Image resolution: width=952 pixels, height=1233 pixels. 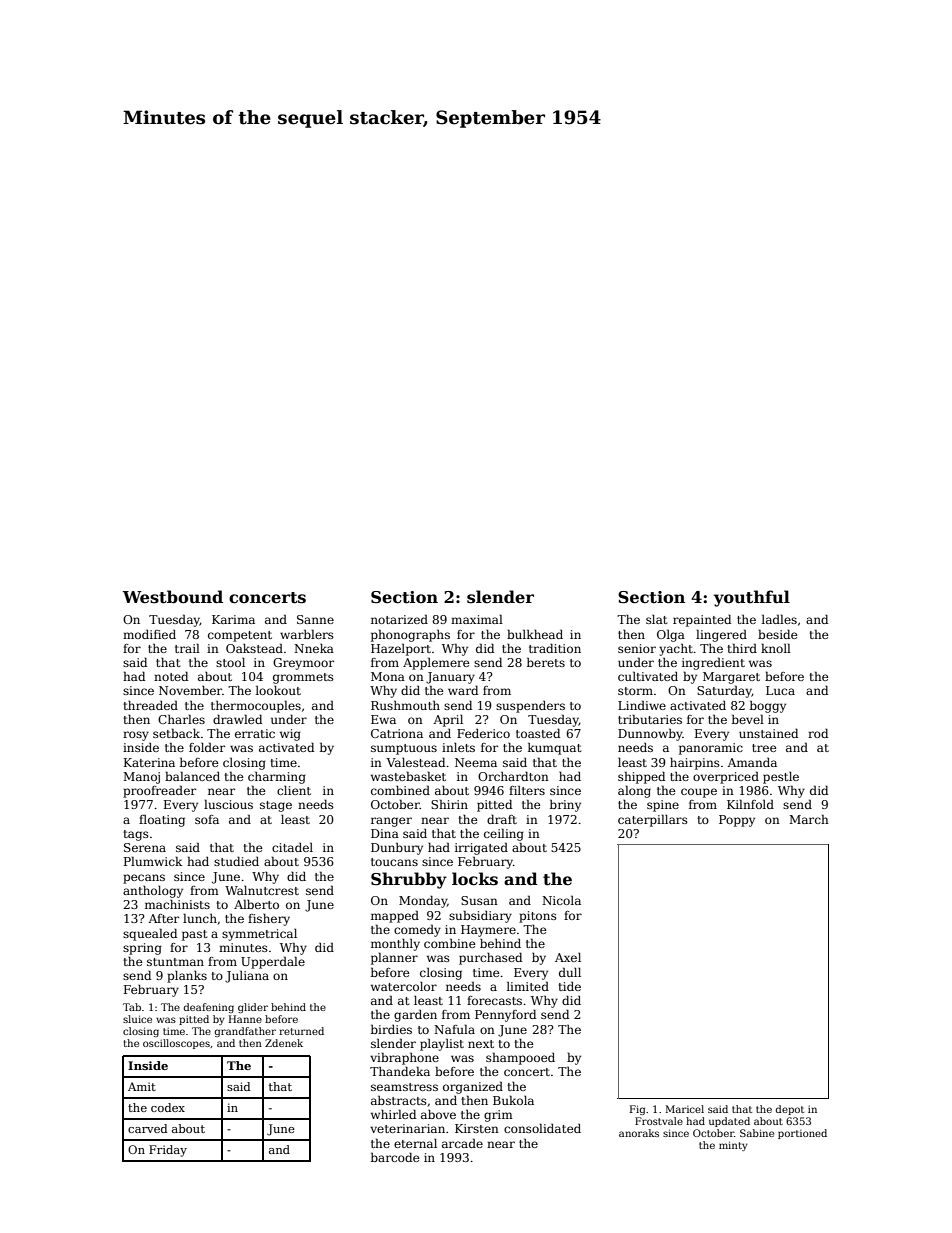 I want to click on slat, so click(x=656, y=619).
